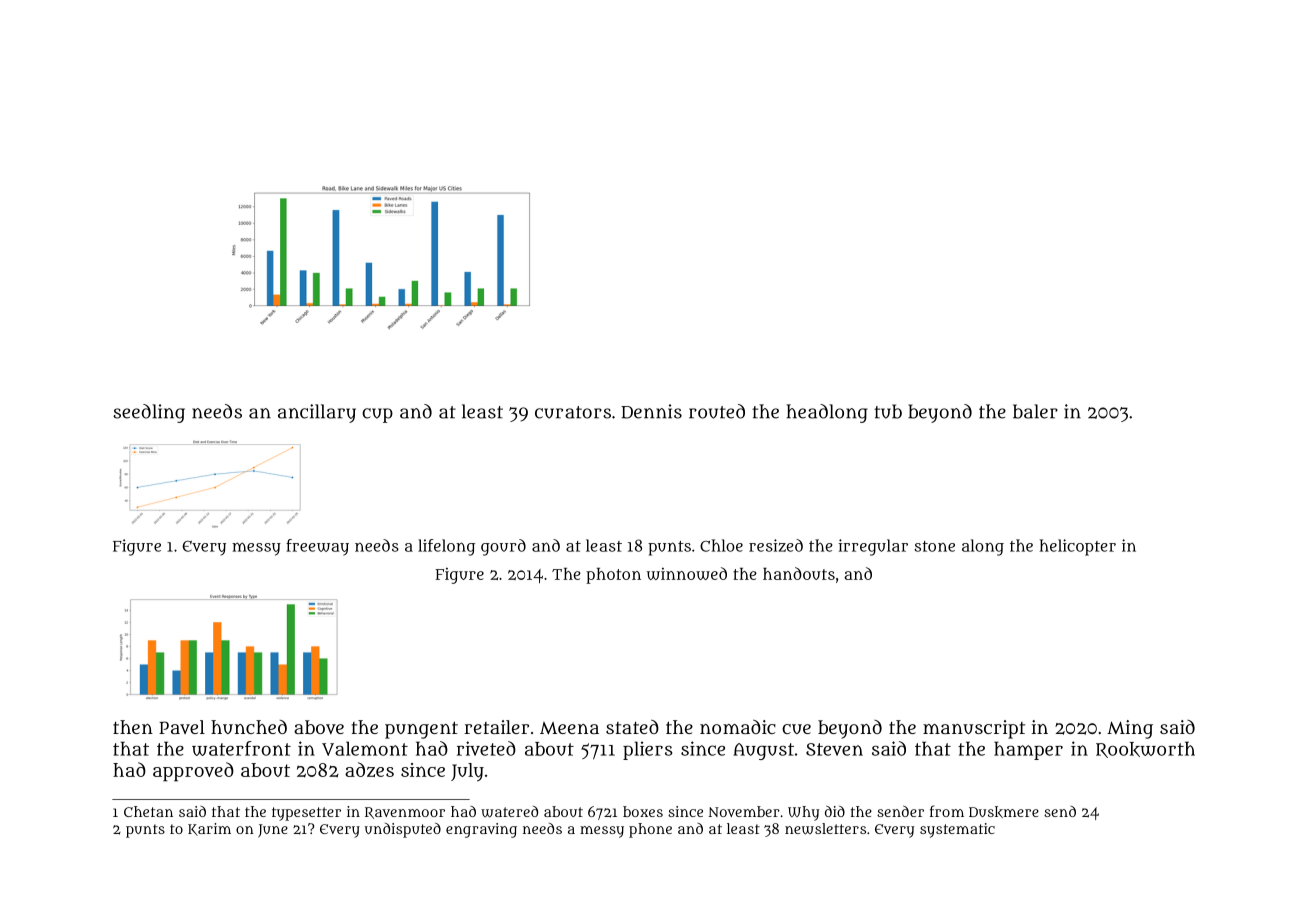  I want to click on phone, so click(650, 830).
